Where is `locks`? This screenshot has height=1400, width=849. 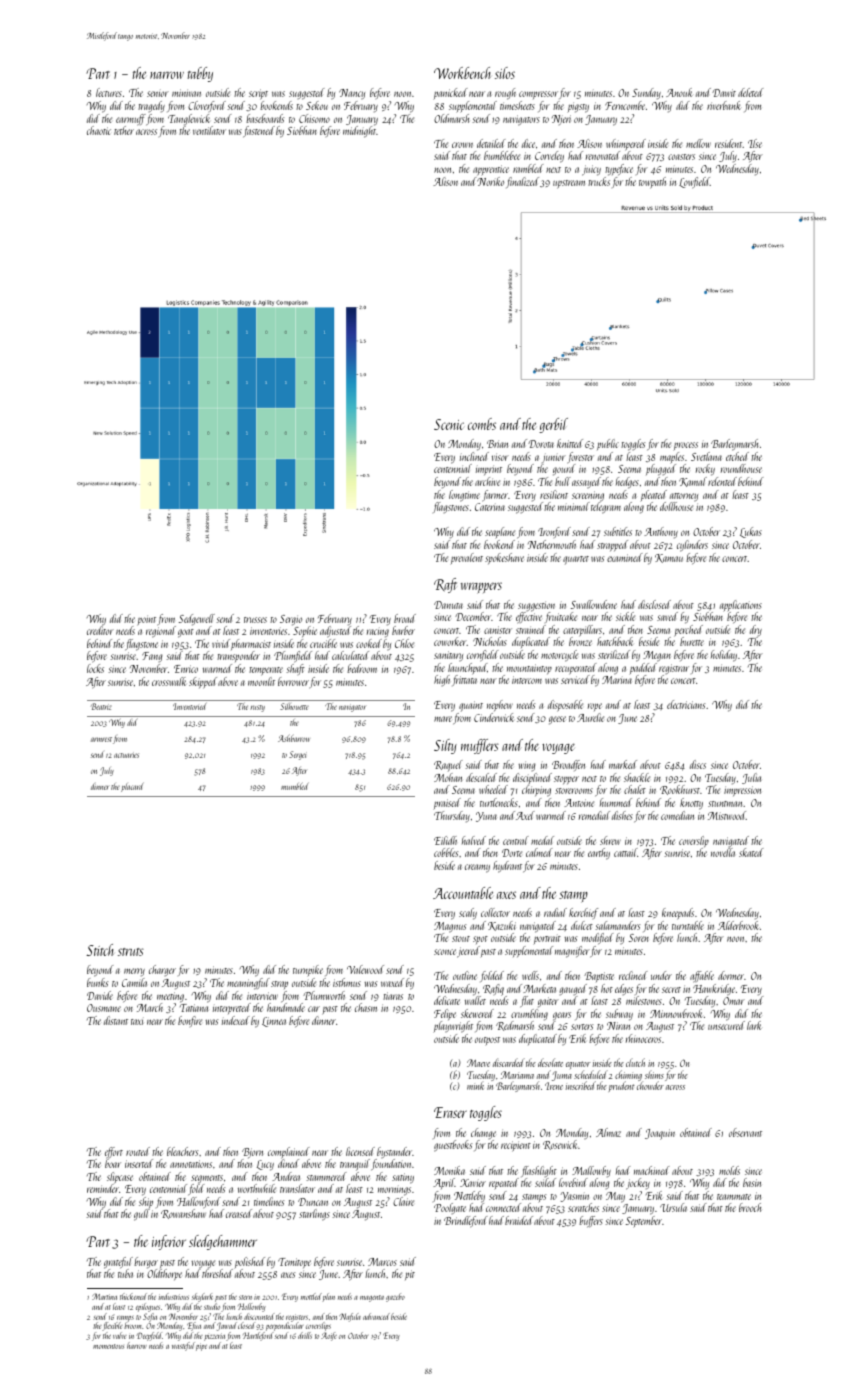
locks is located at coordinates (95, 668).
